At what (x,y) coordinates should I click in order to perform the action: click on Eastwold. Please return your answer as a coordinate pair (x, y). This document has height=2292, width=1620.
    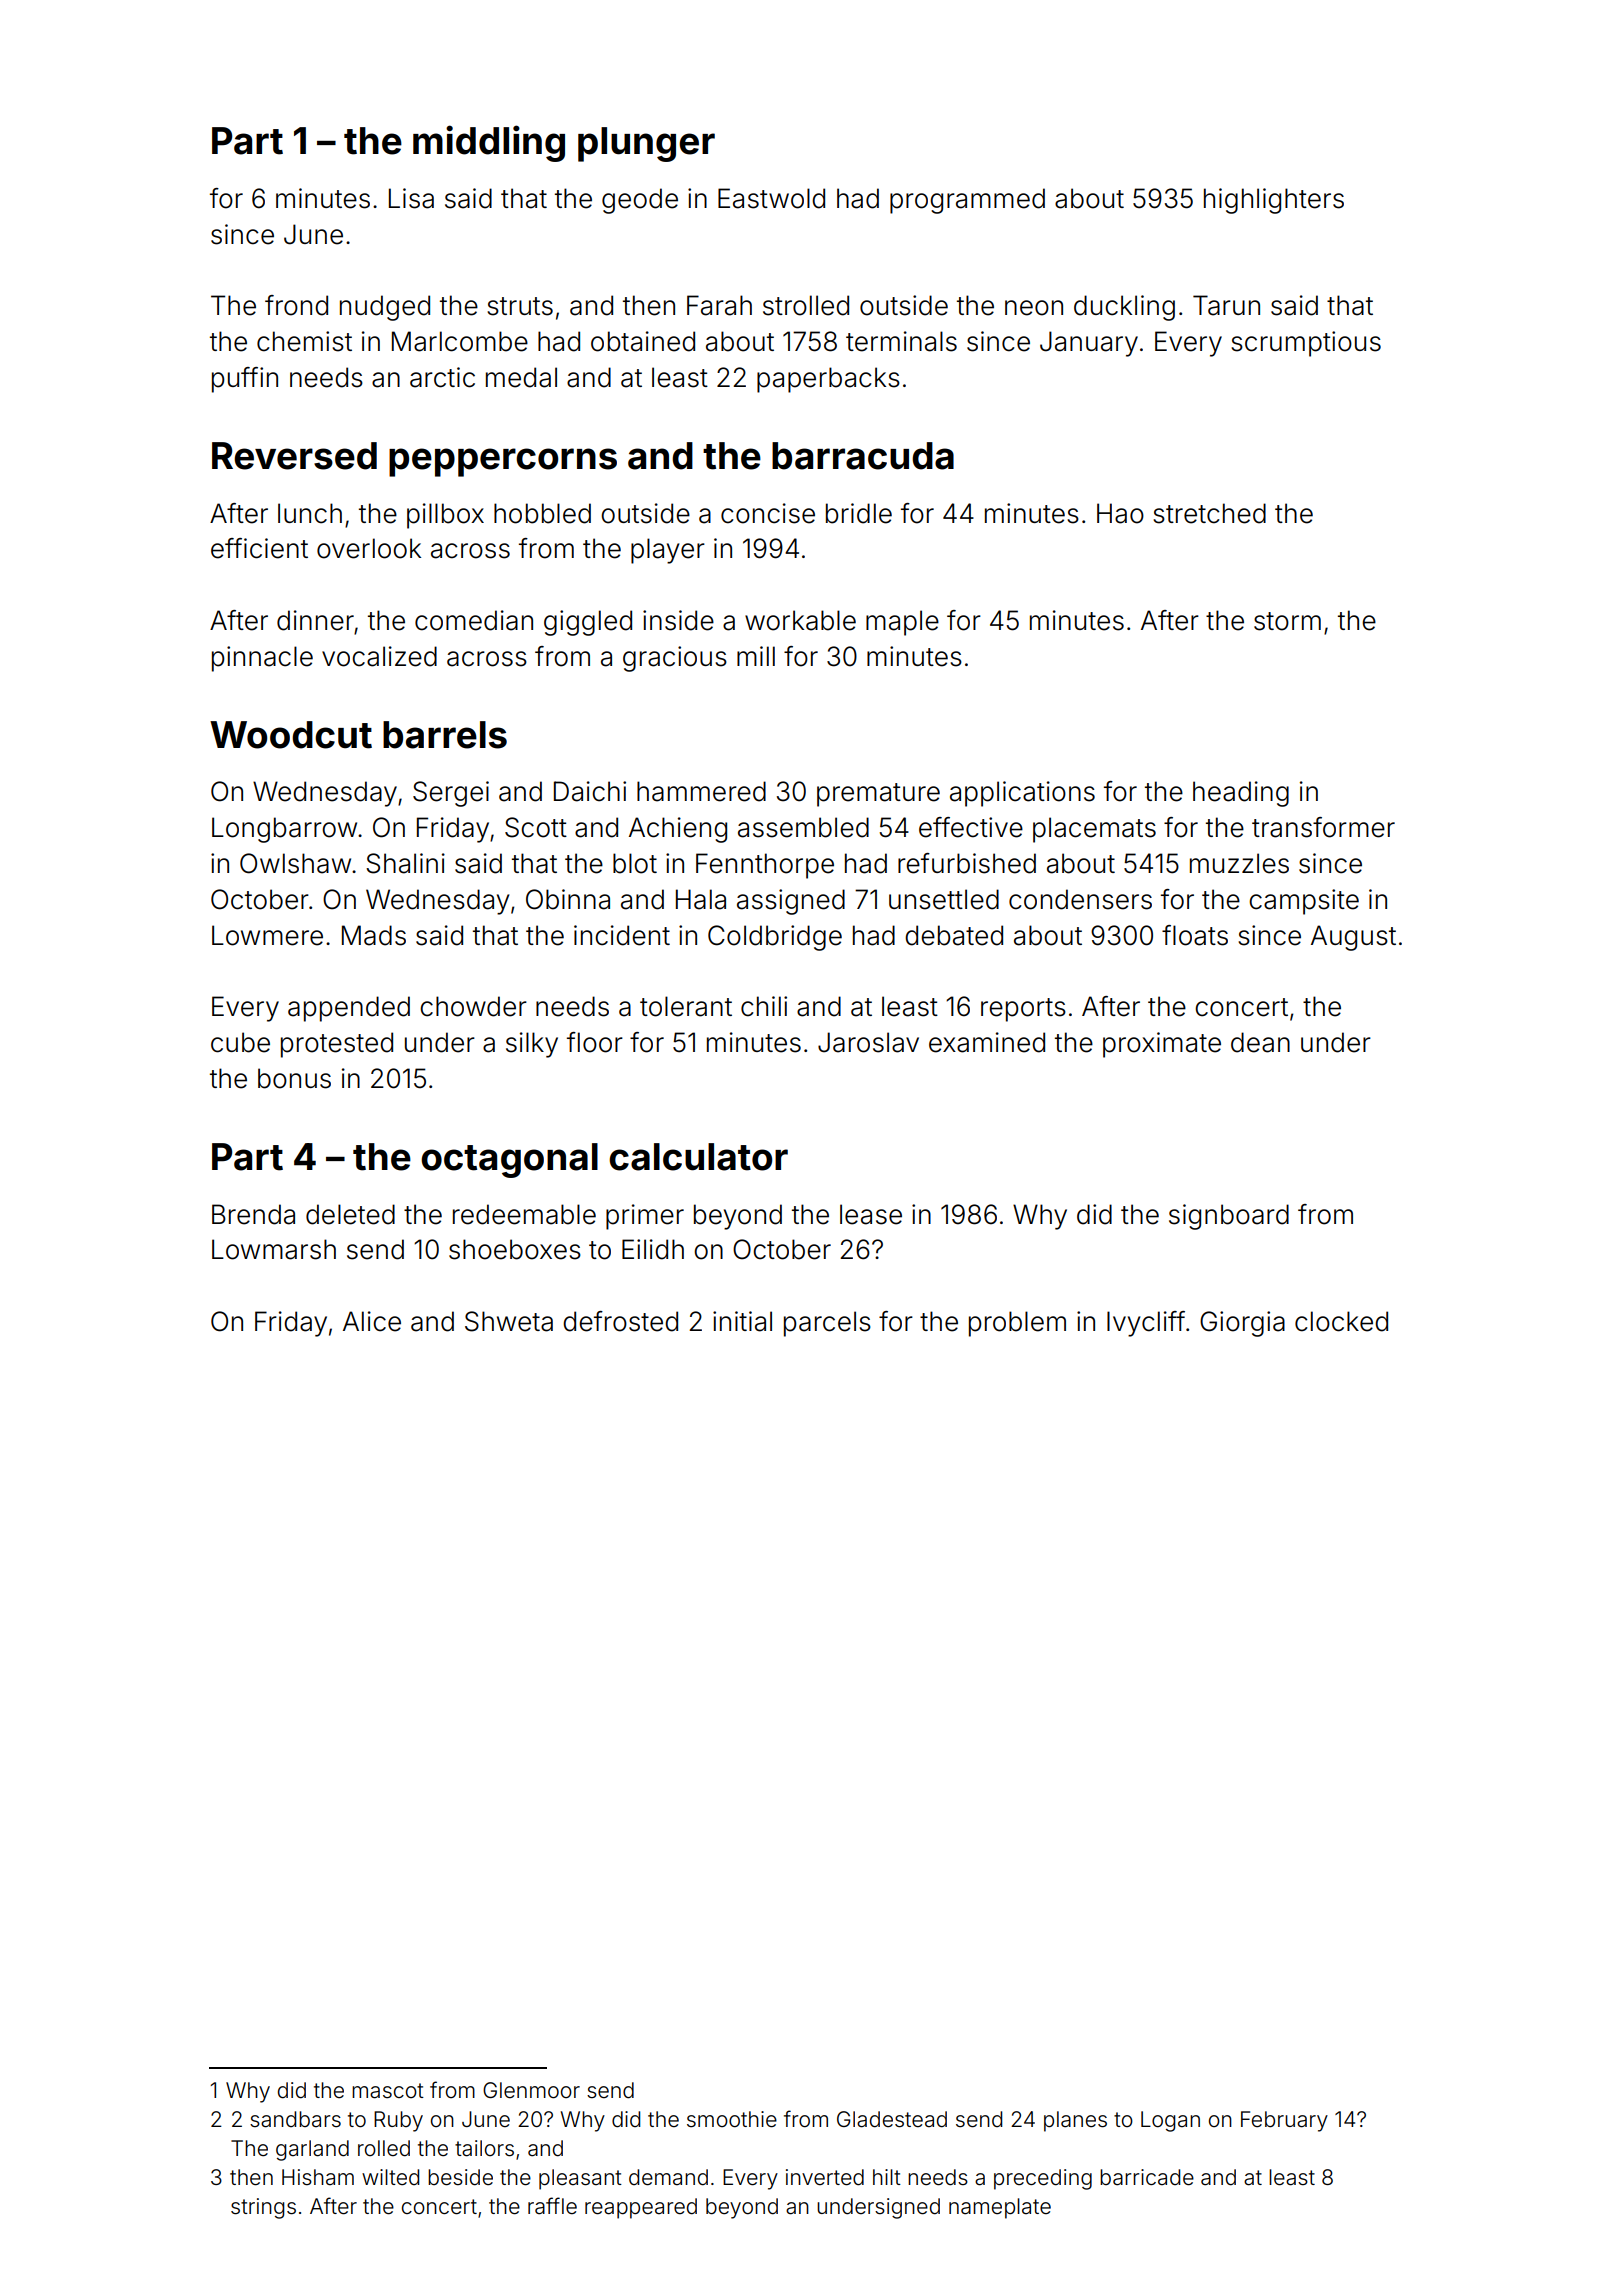
    Looking at the image, I should click on (771, 198).
